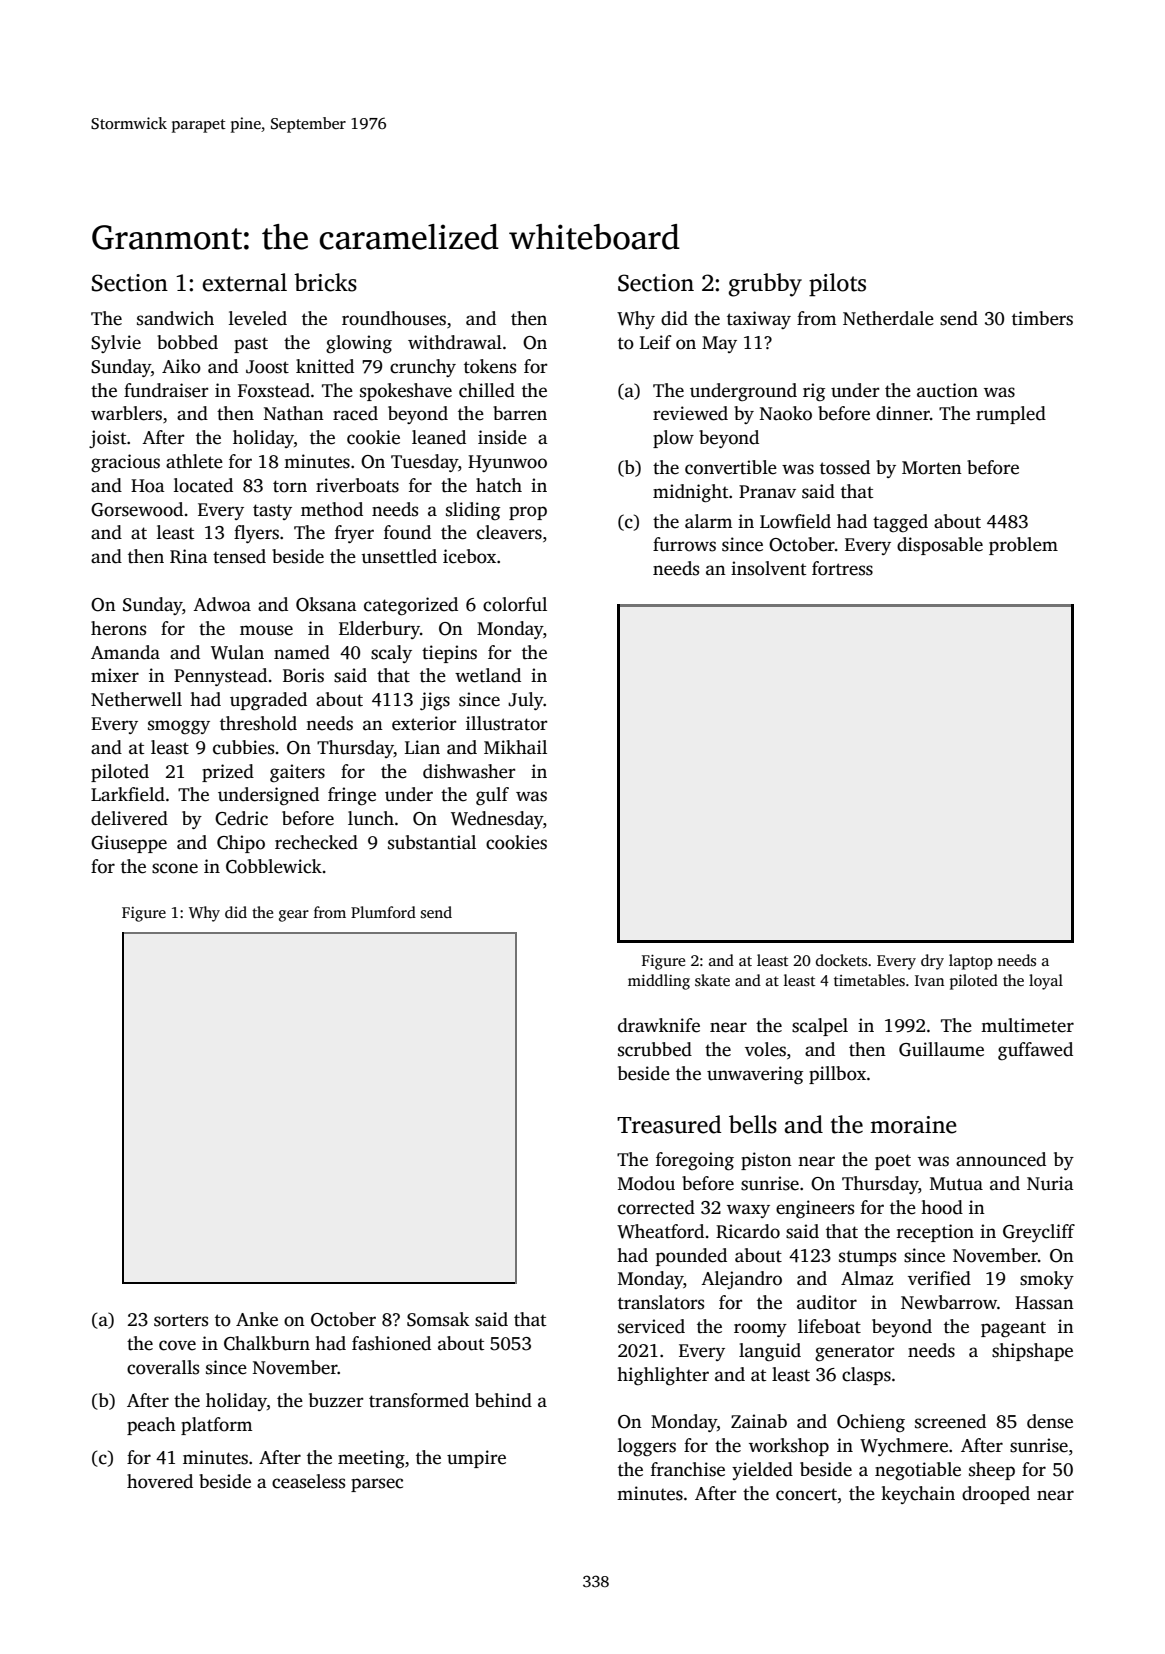 This document has width=1165, height=1654. What do you see at coordinates (841, 960) in the document?
I see `dockets` at bounding box center [841, 960].
